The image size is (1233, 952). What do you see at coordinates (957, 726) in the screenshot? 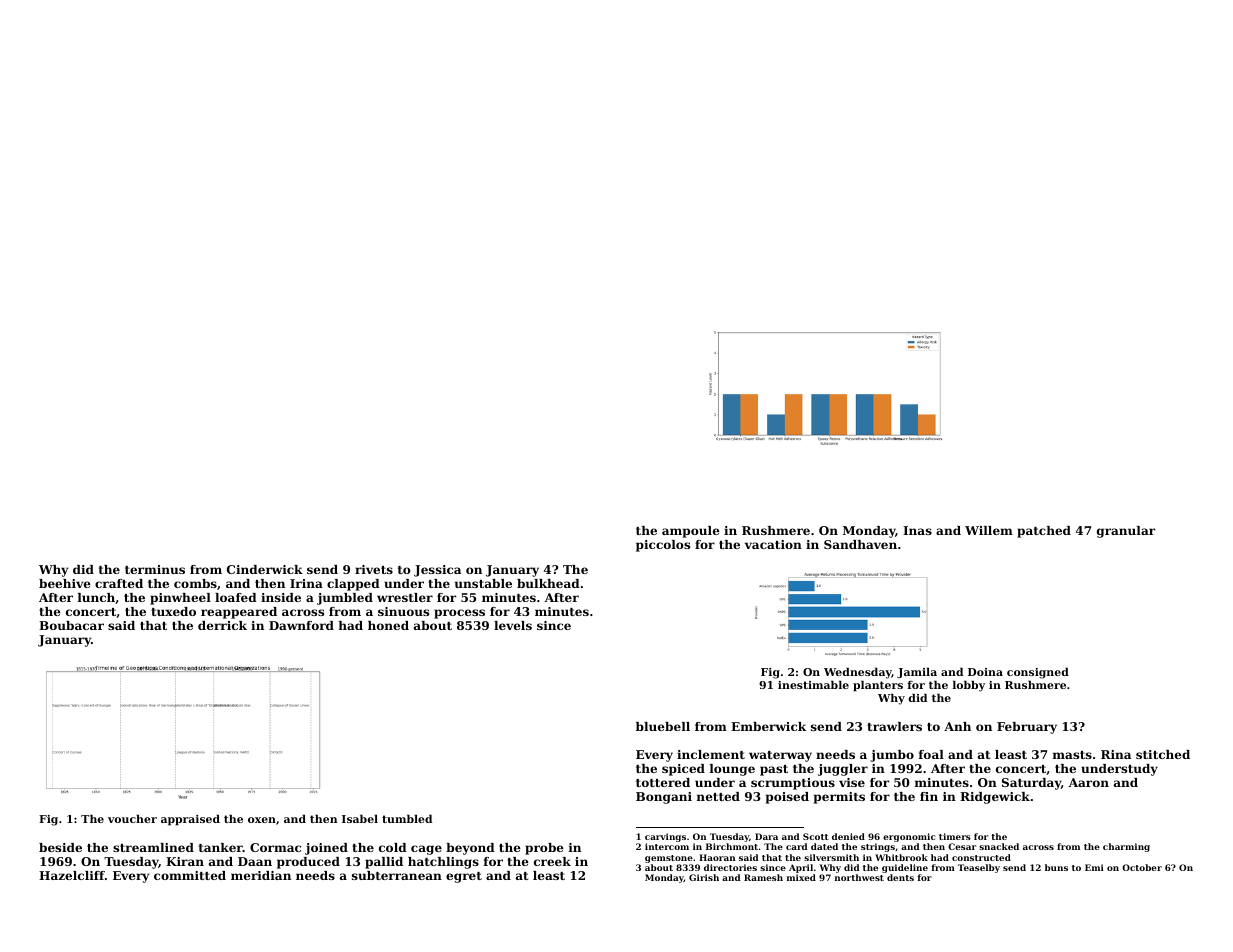
I see `Anh` at bounding box center [957, 726].
